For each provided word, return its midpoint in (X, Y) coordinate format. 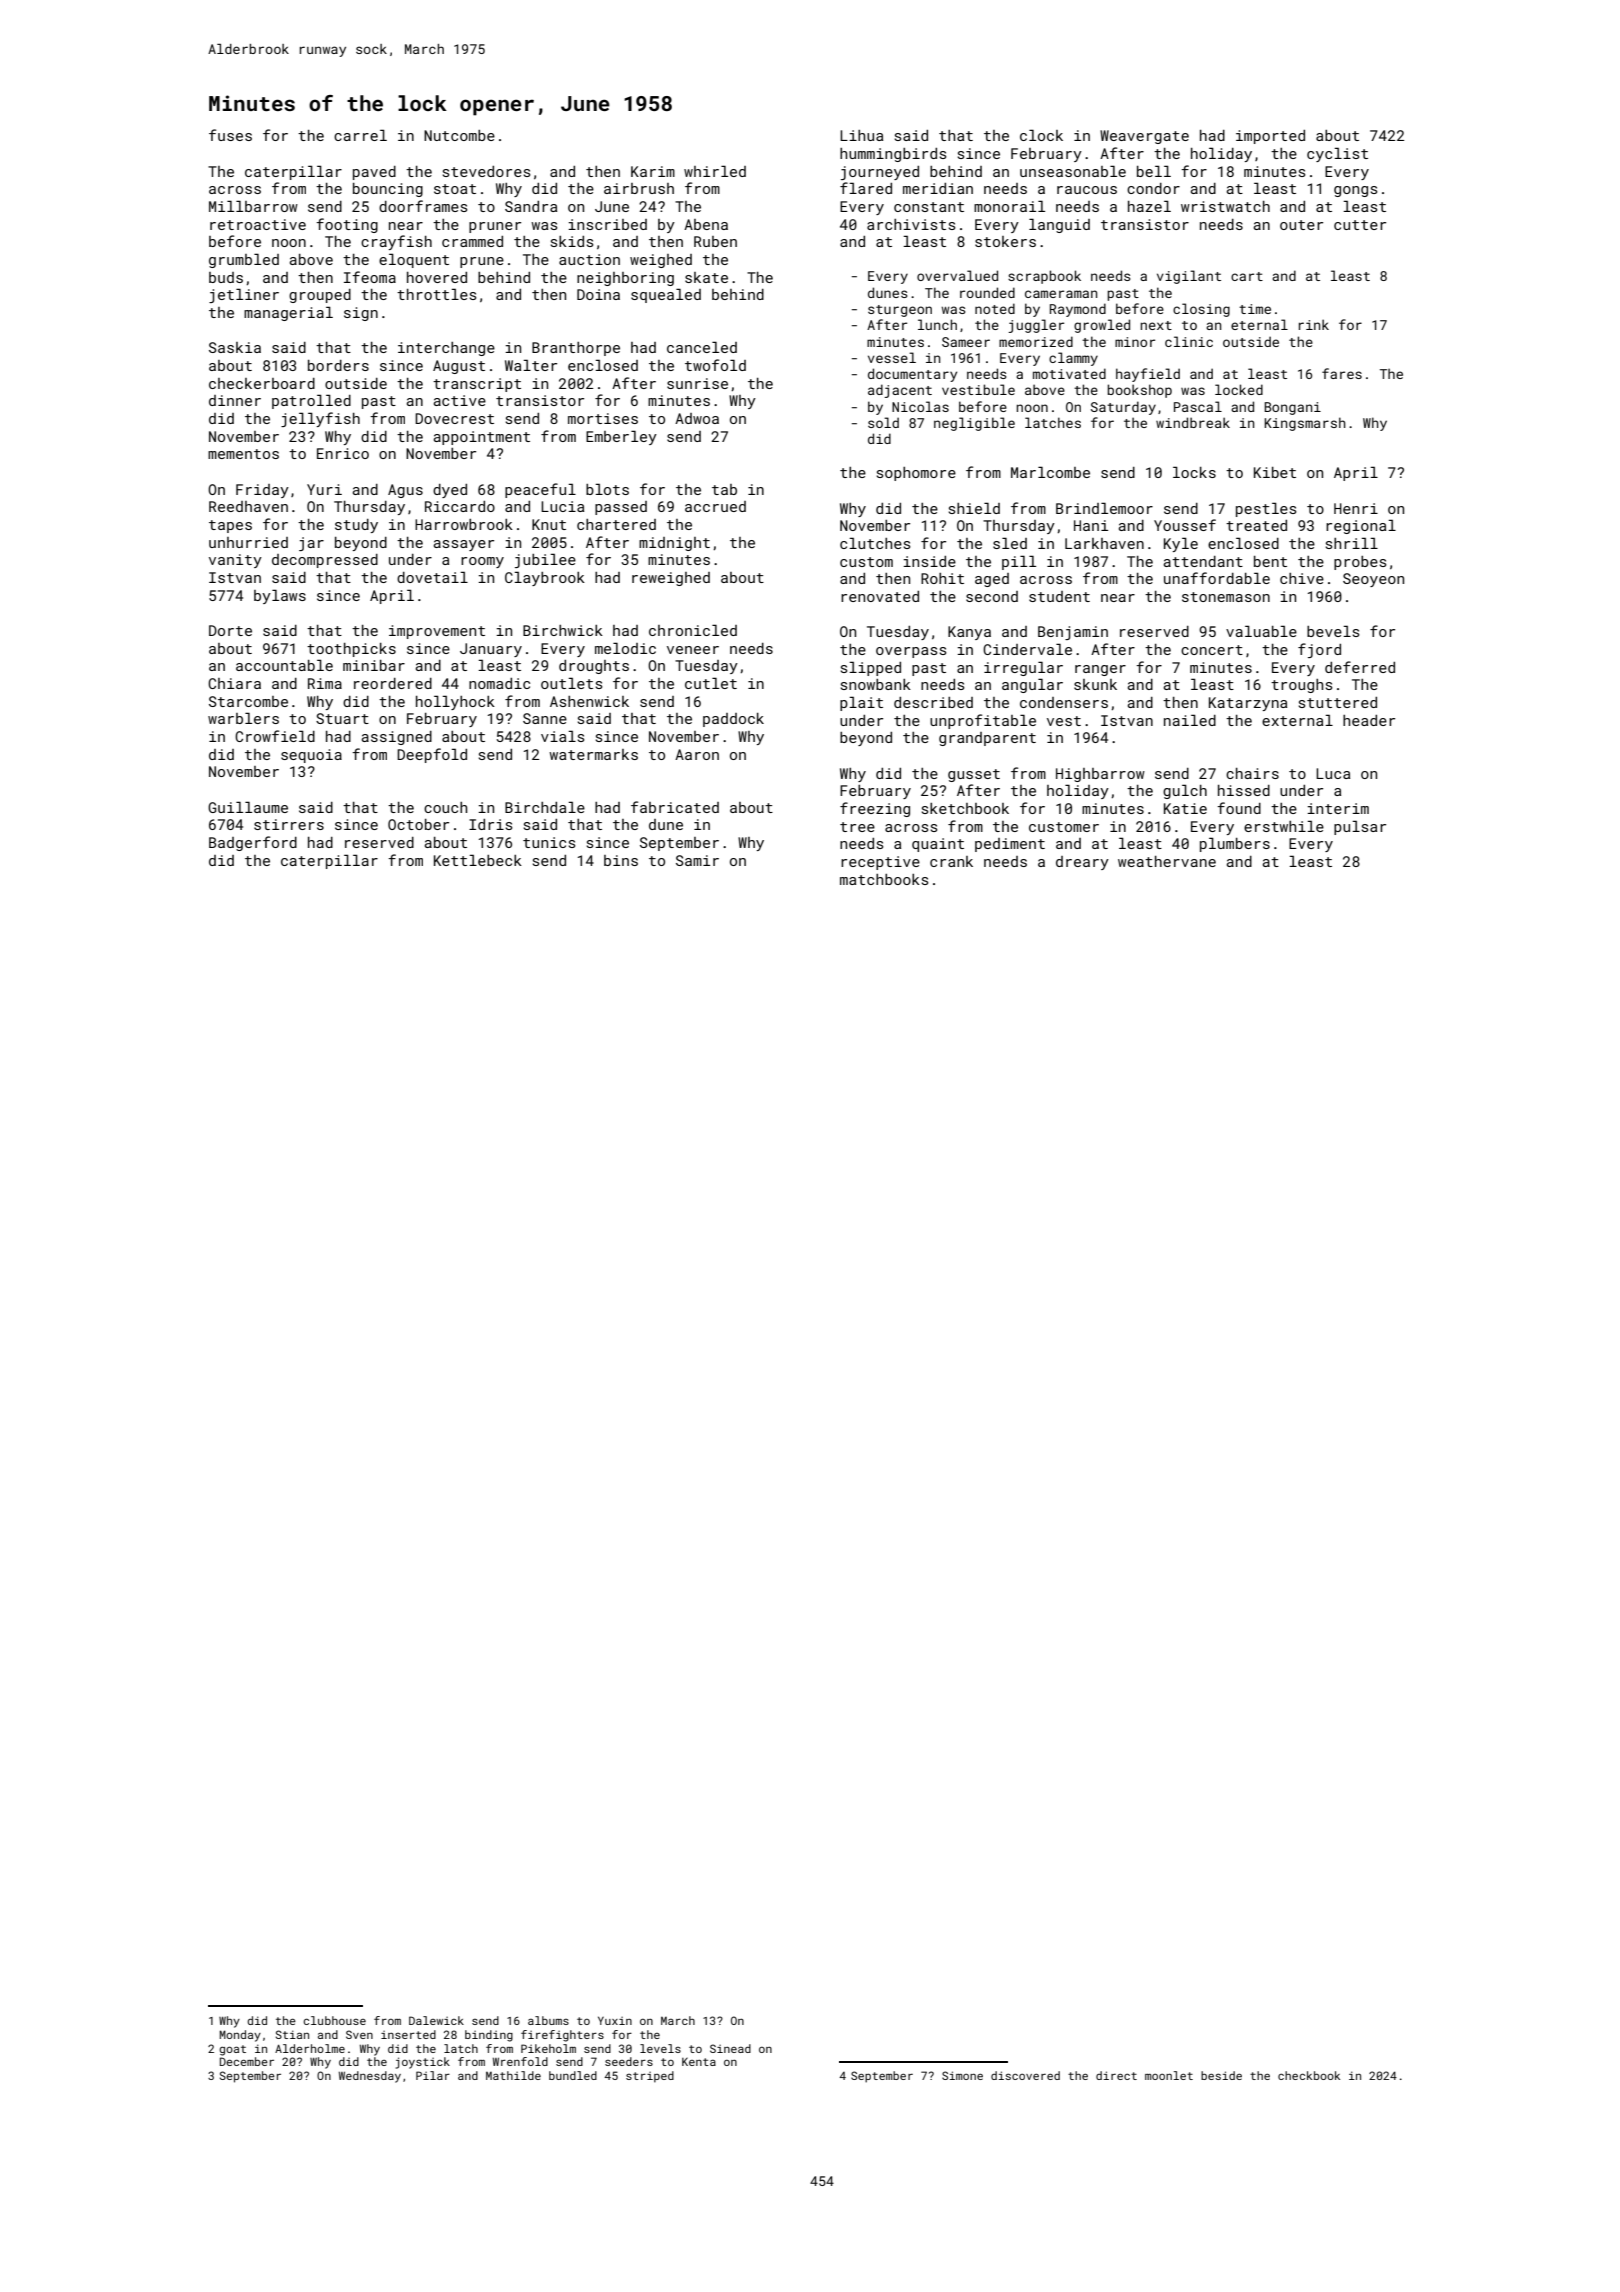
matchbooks (884, 879)
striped (650, 2077)
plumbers (1235, 844)
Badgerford (253, 843)
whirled (715, 171)
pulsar (1360, 827)
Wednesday (370, 2077)
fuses (230, 135)
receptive (880, 863)
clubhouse (334, 2020)
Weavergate (1144, 137)
